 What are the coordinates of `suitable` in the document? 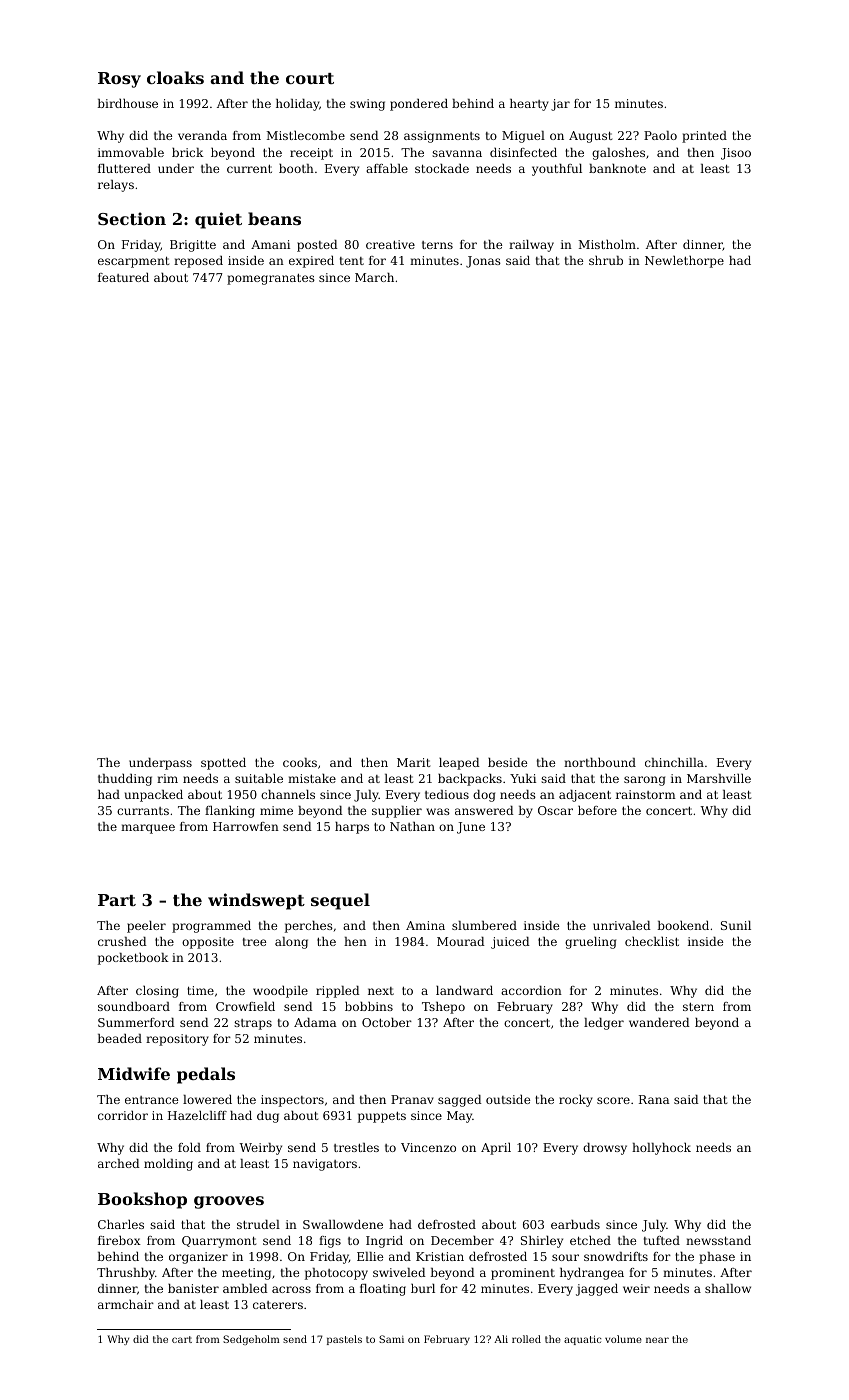 It's located at (259, 778).
